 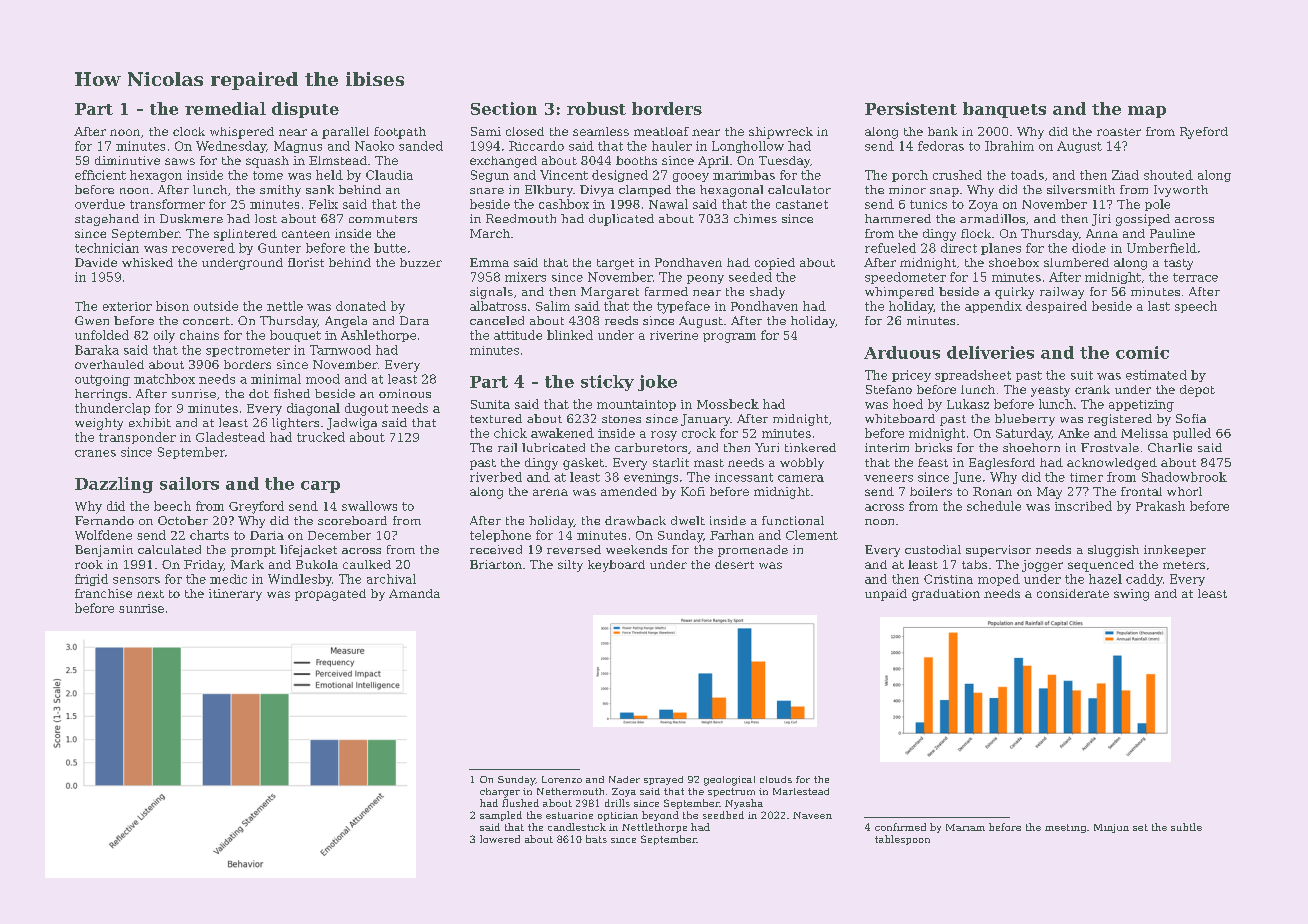 I want to click on Felix, so click(x=323, y=204).
